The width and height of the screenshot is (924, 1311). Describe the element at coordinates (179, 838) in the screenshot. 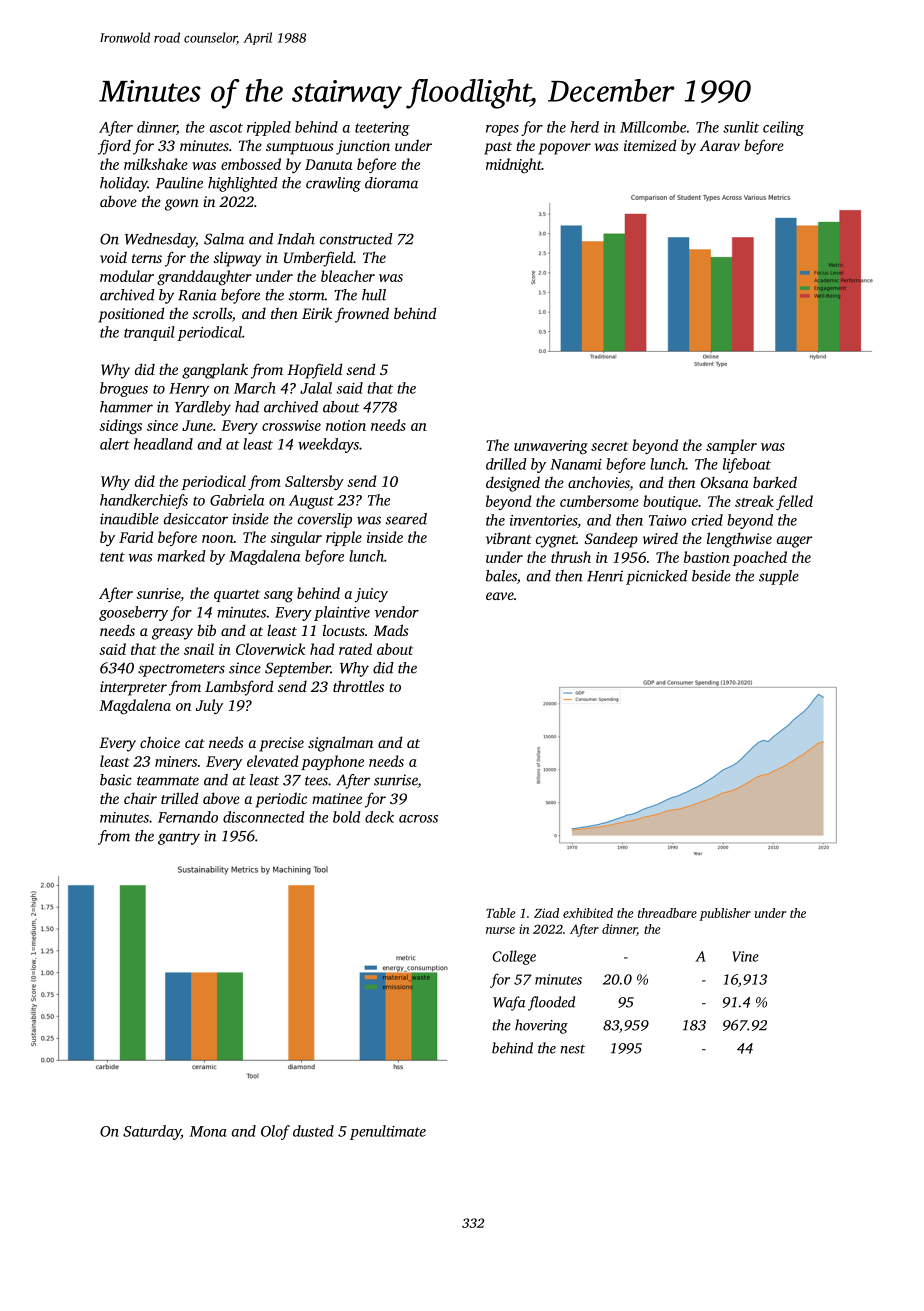

I see `gantry` at that location.
